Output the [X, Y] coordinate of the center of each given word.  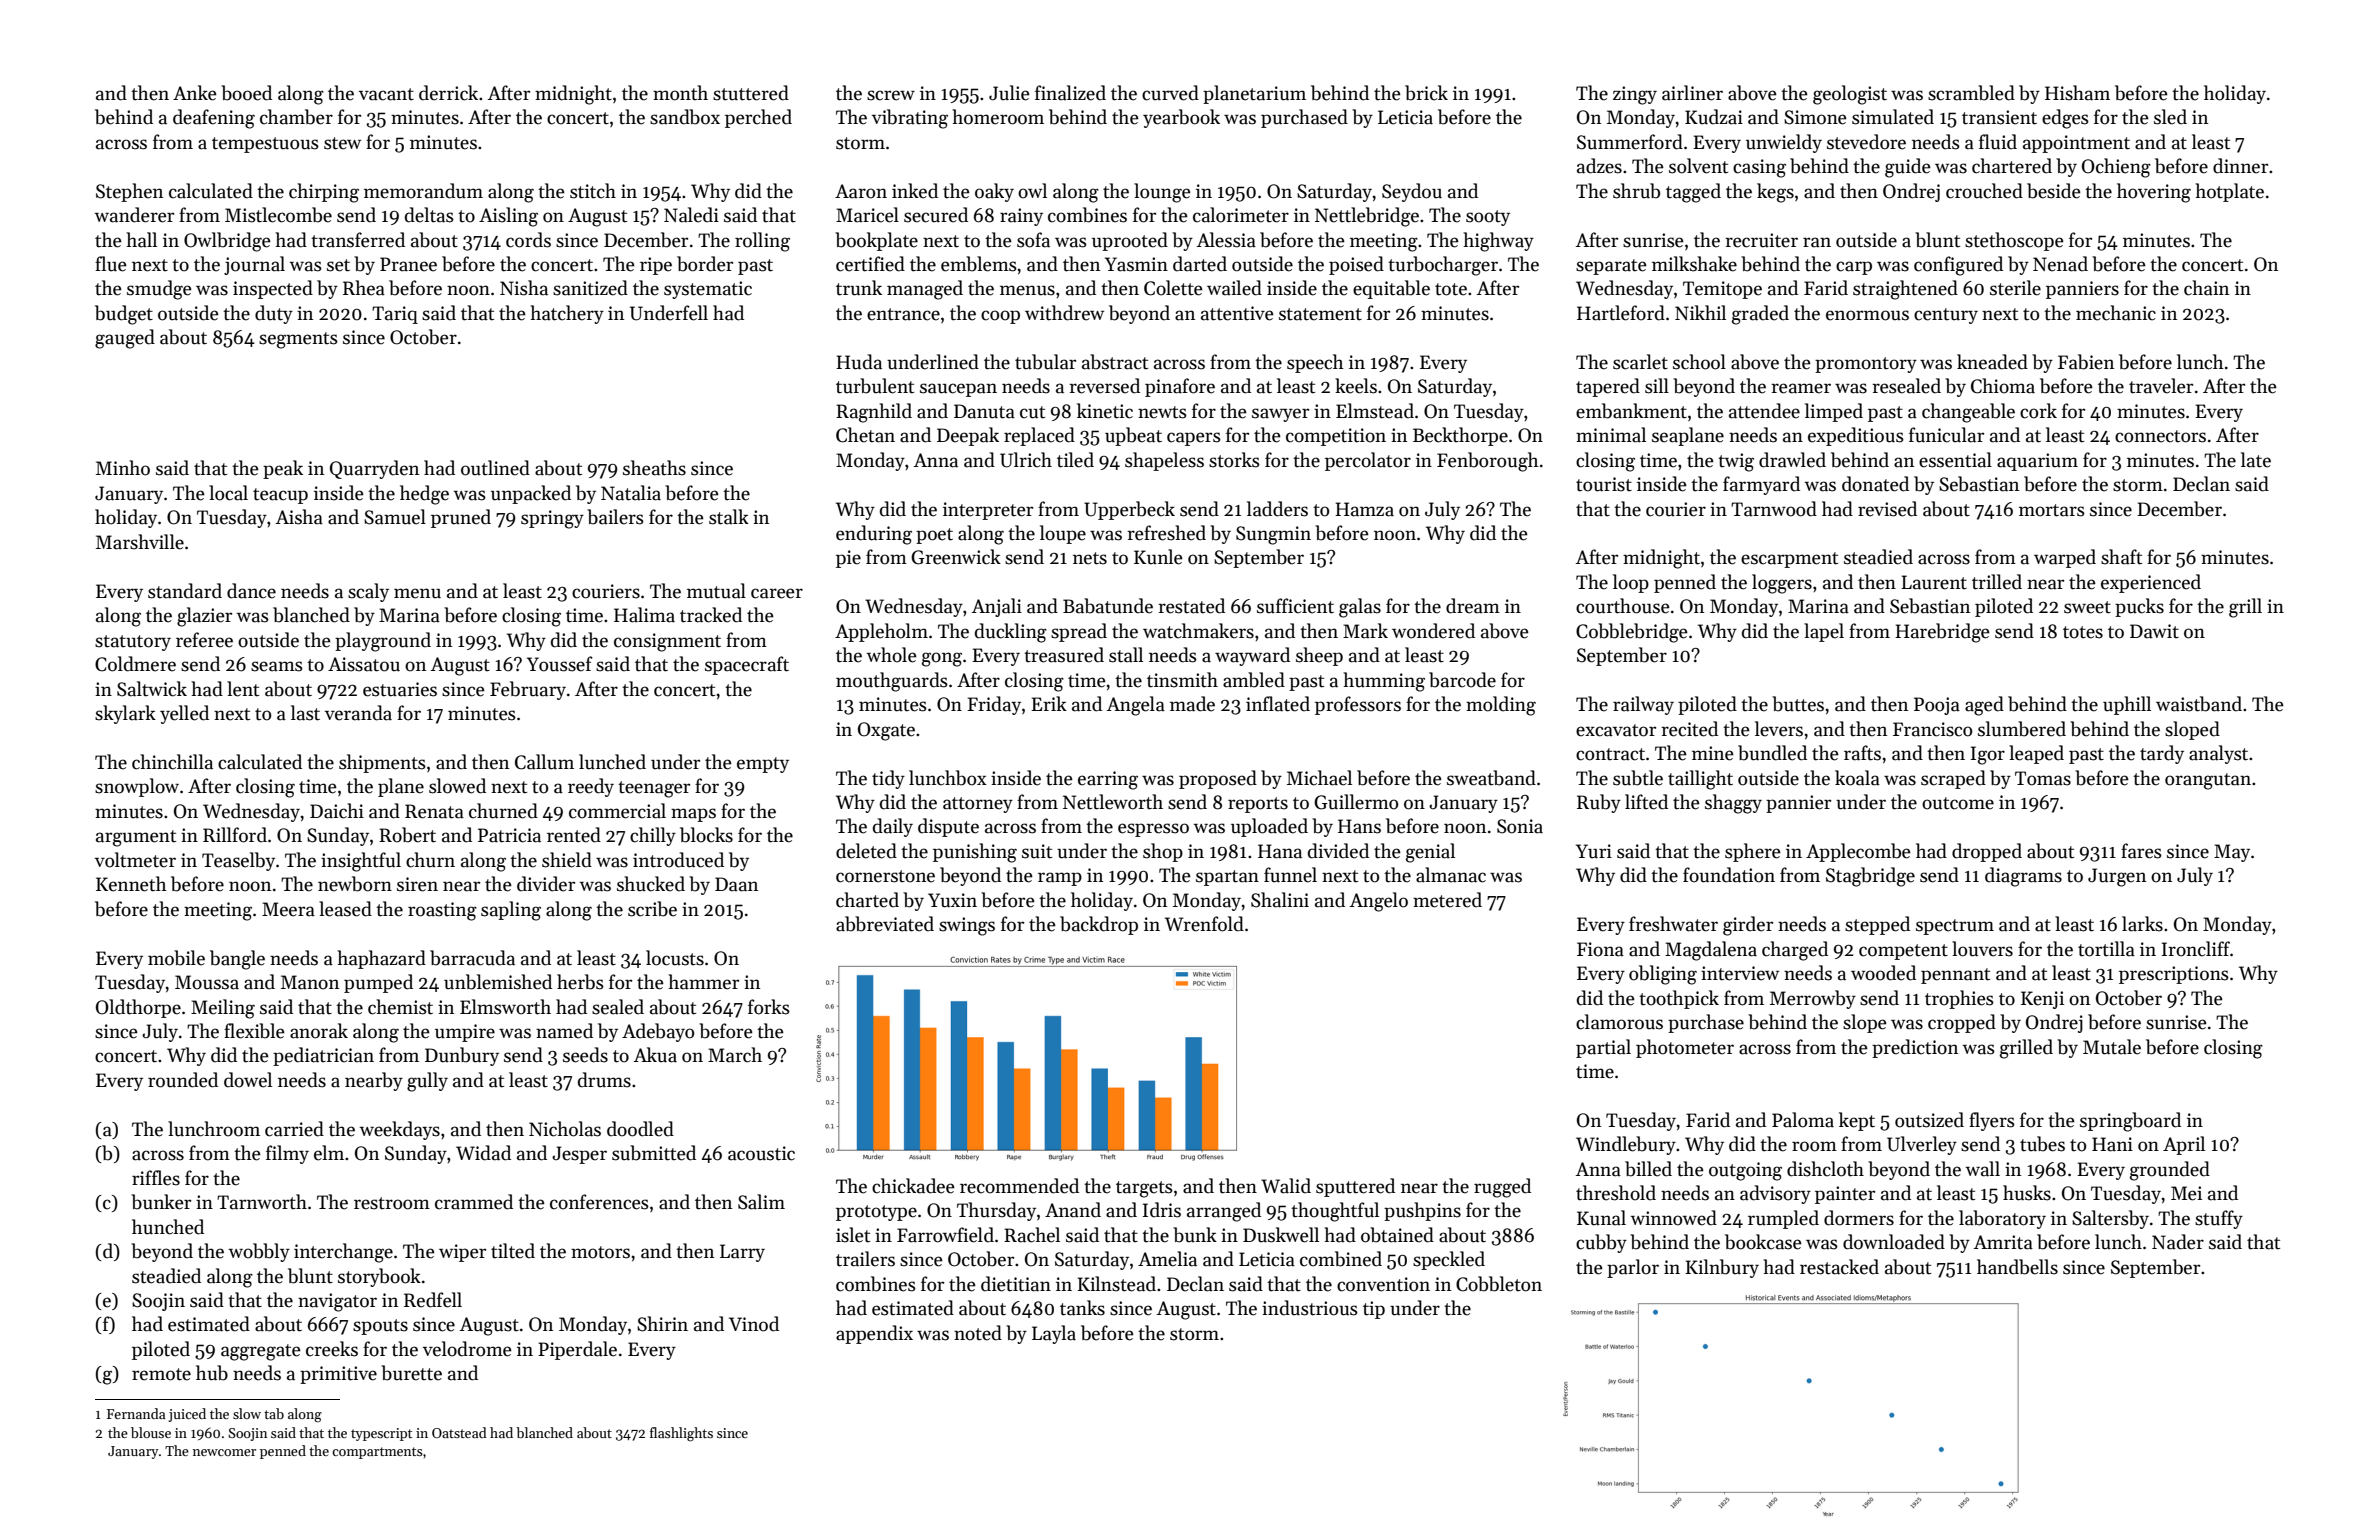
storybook [379, 1277]
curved [1170, 93]
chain [2206, 288]
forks [769, 1007]
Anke [195, 93]
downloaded [1894, 1242]
